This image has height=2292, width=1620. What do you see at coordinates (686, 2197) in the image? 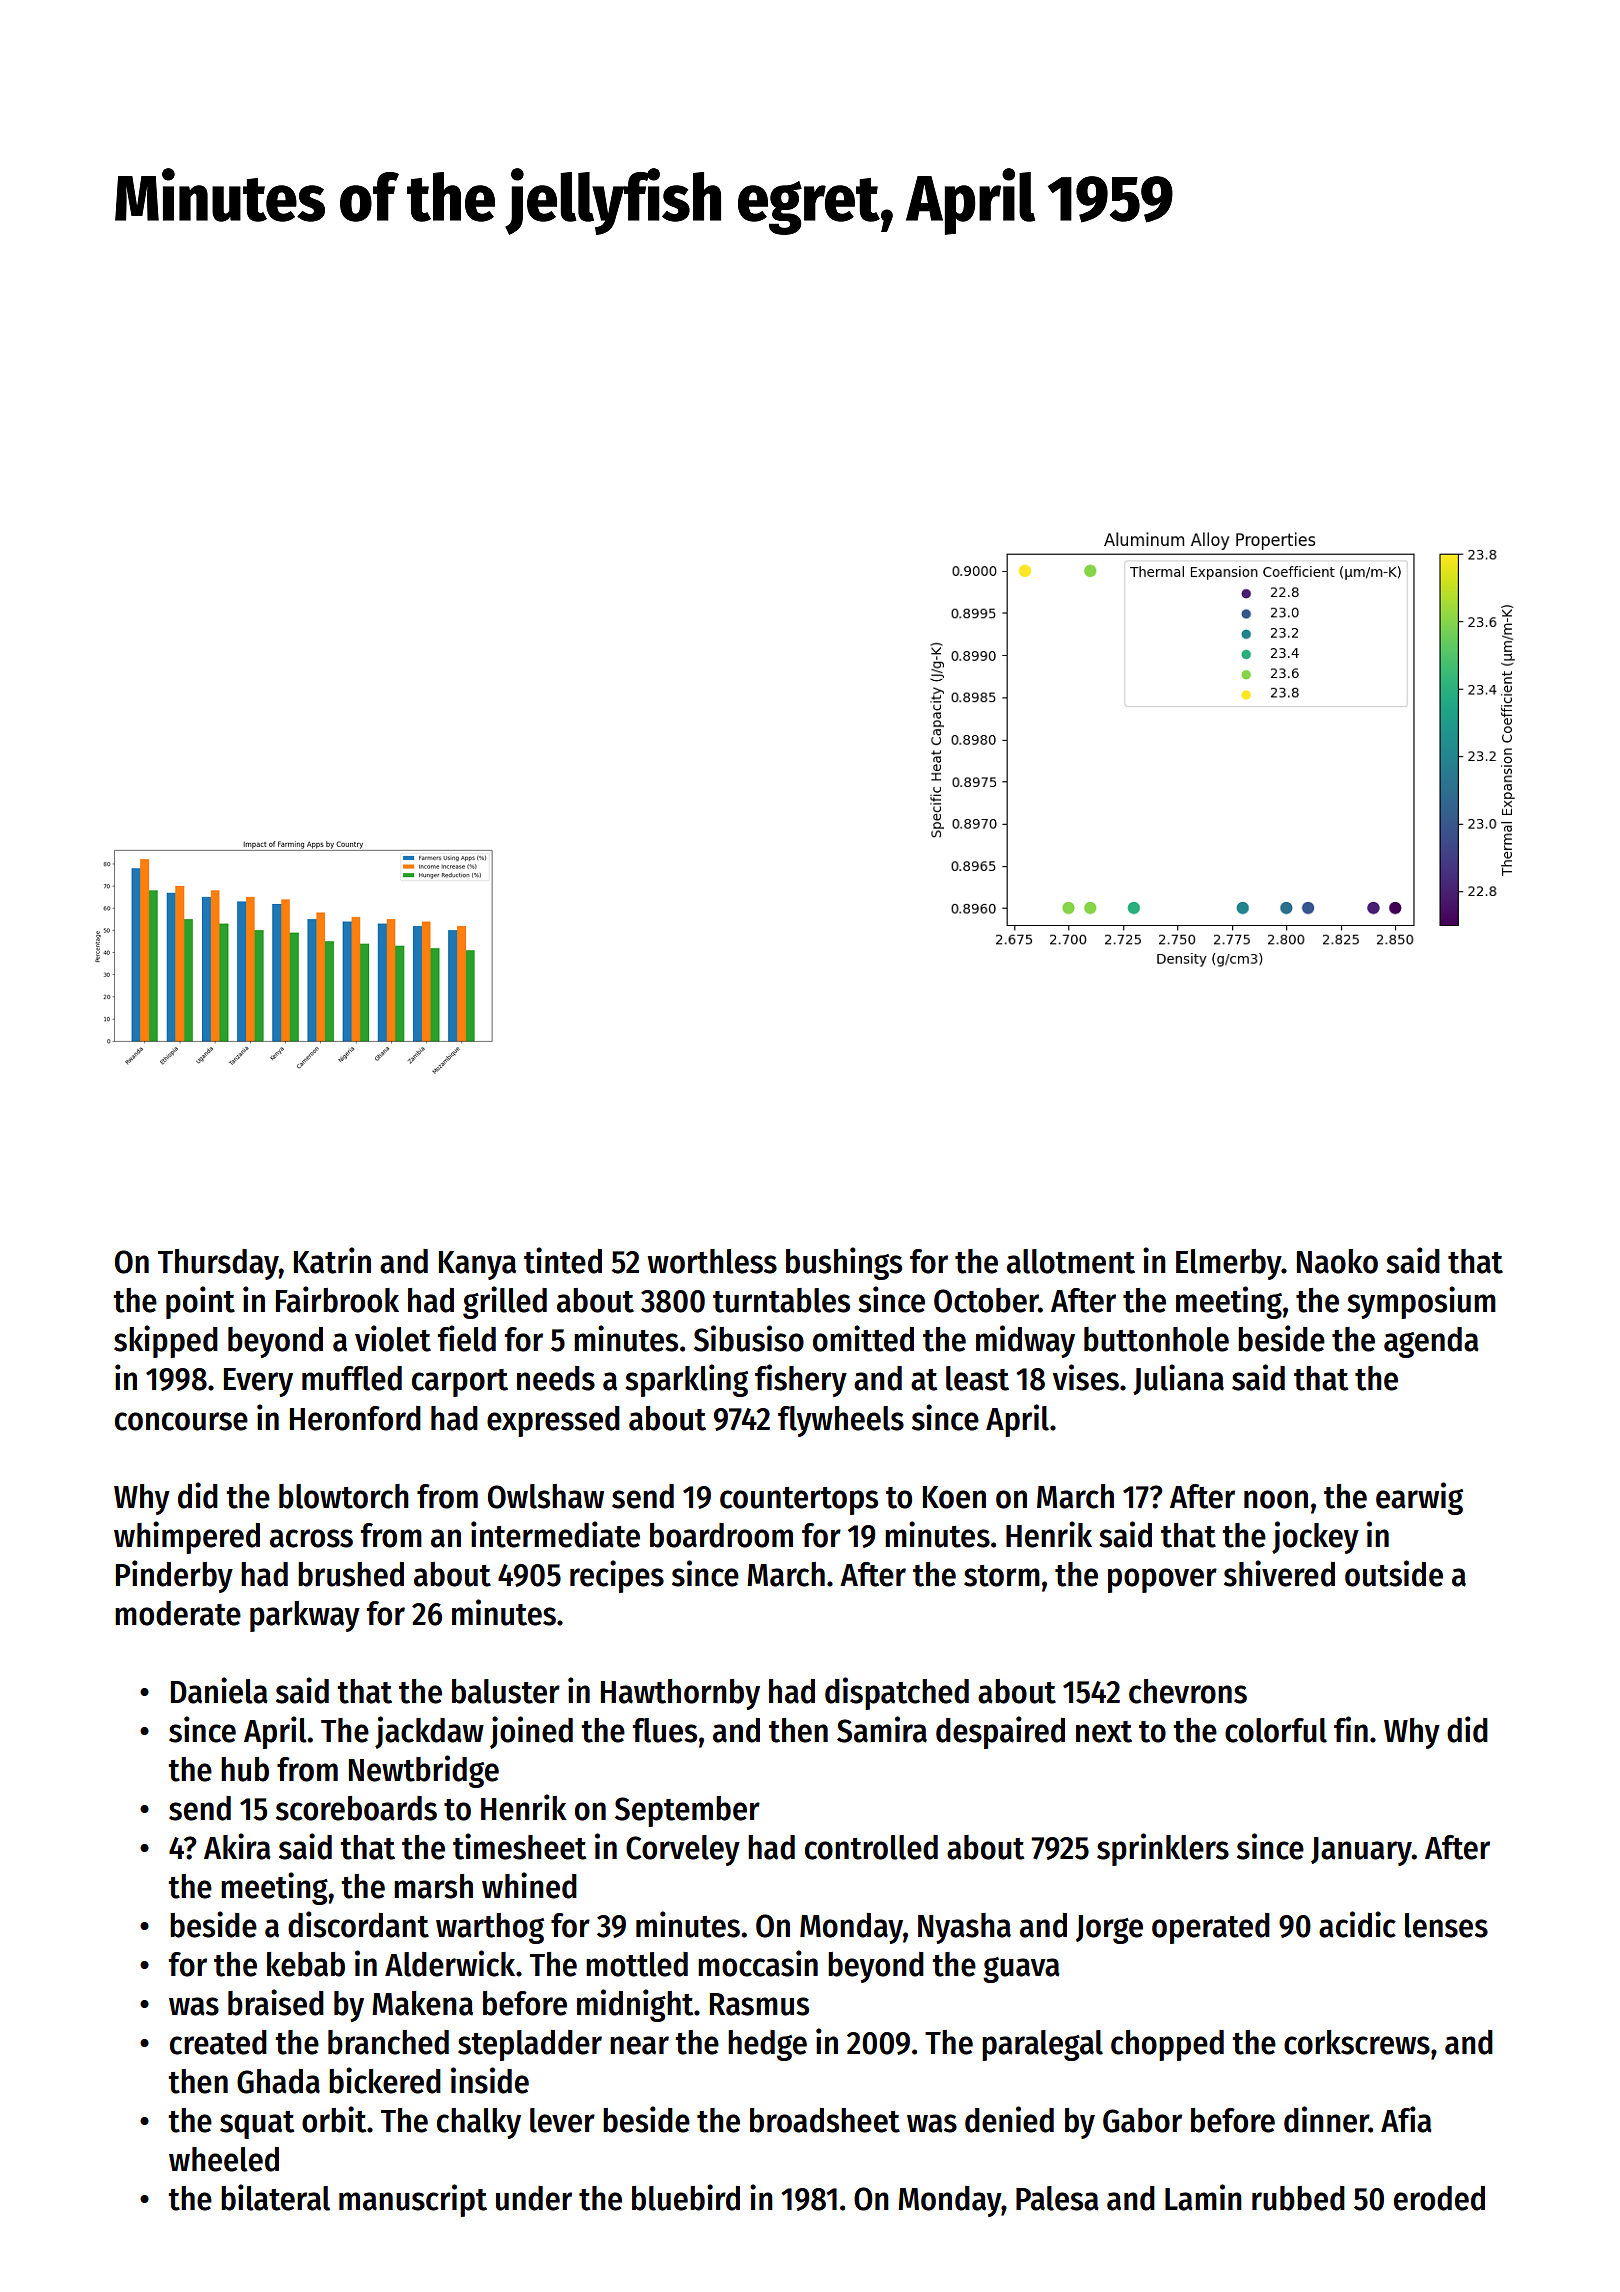
I see `bluebird` at bounding box center [686, 2197].
